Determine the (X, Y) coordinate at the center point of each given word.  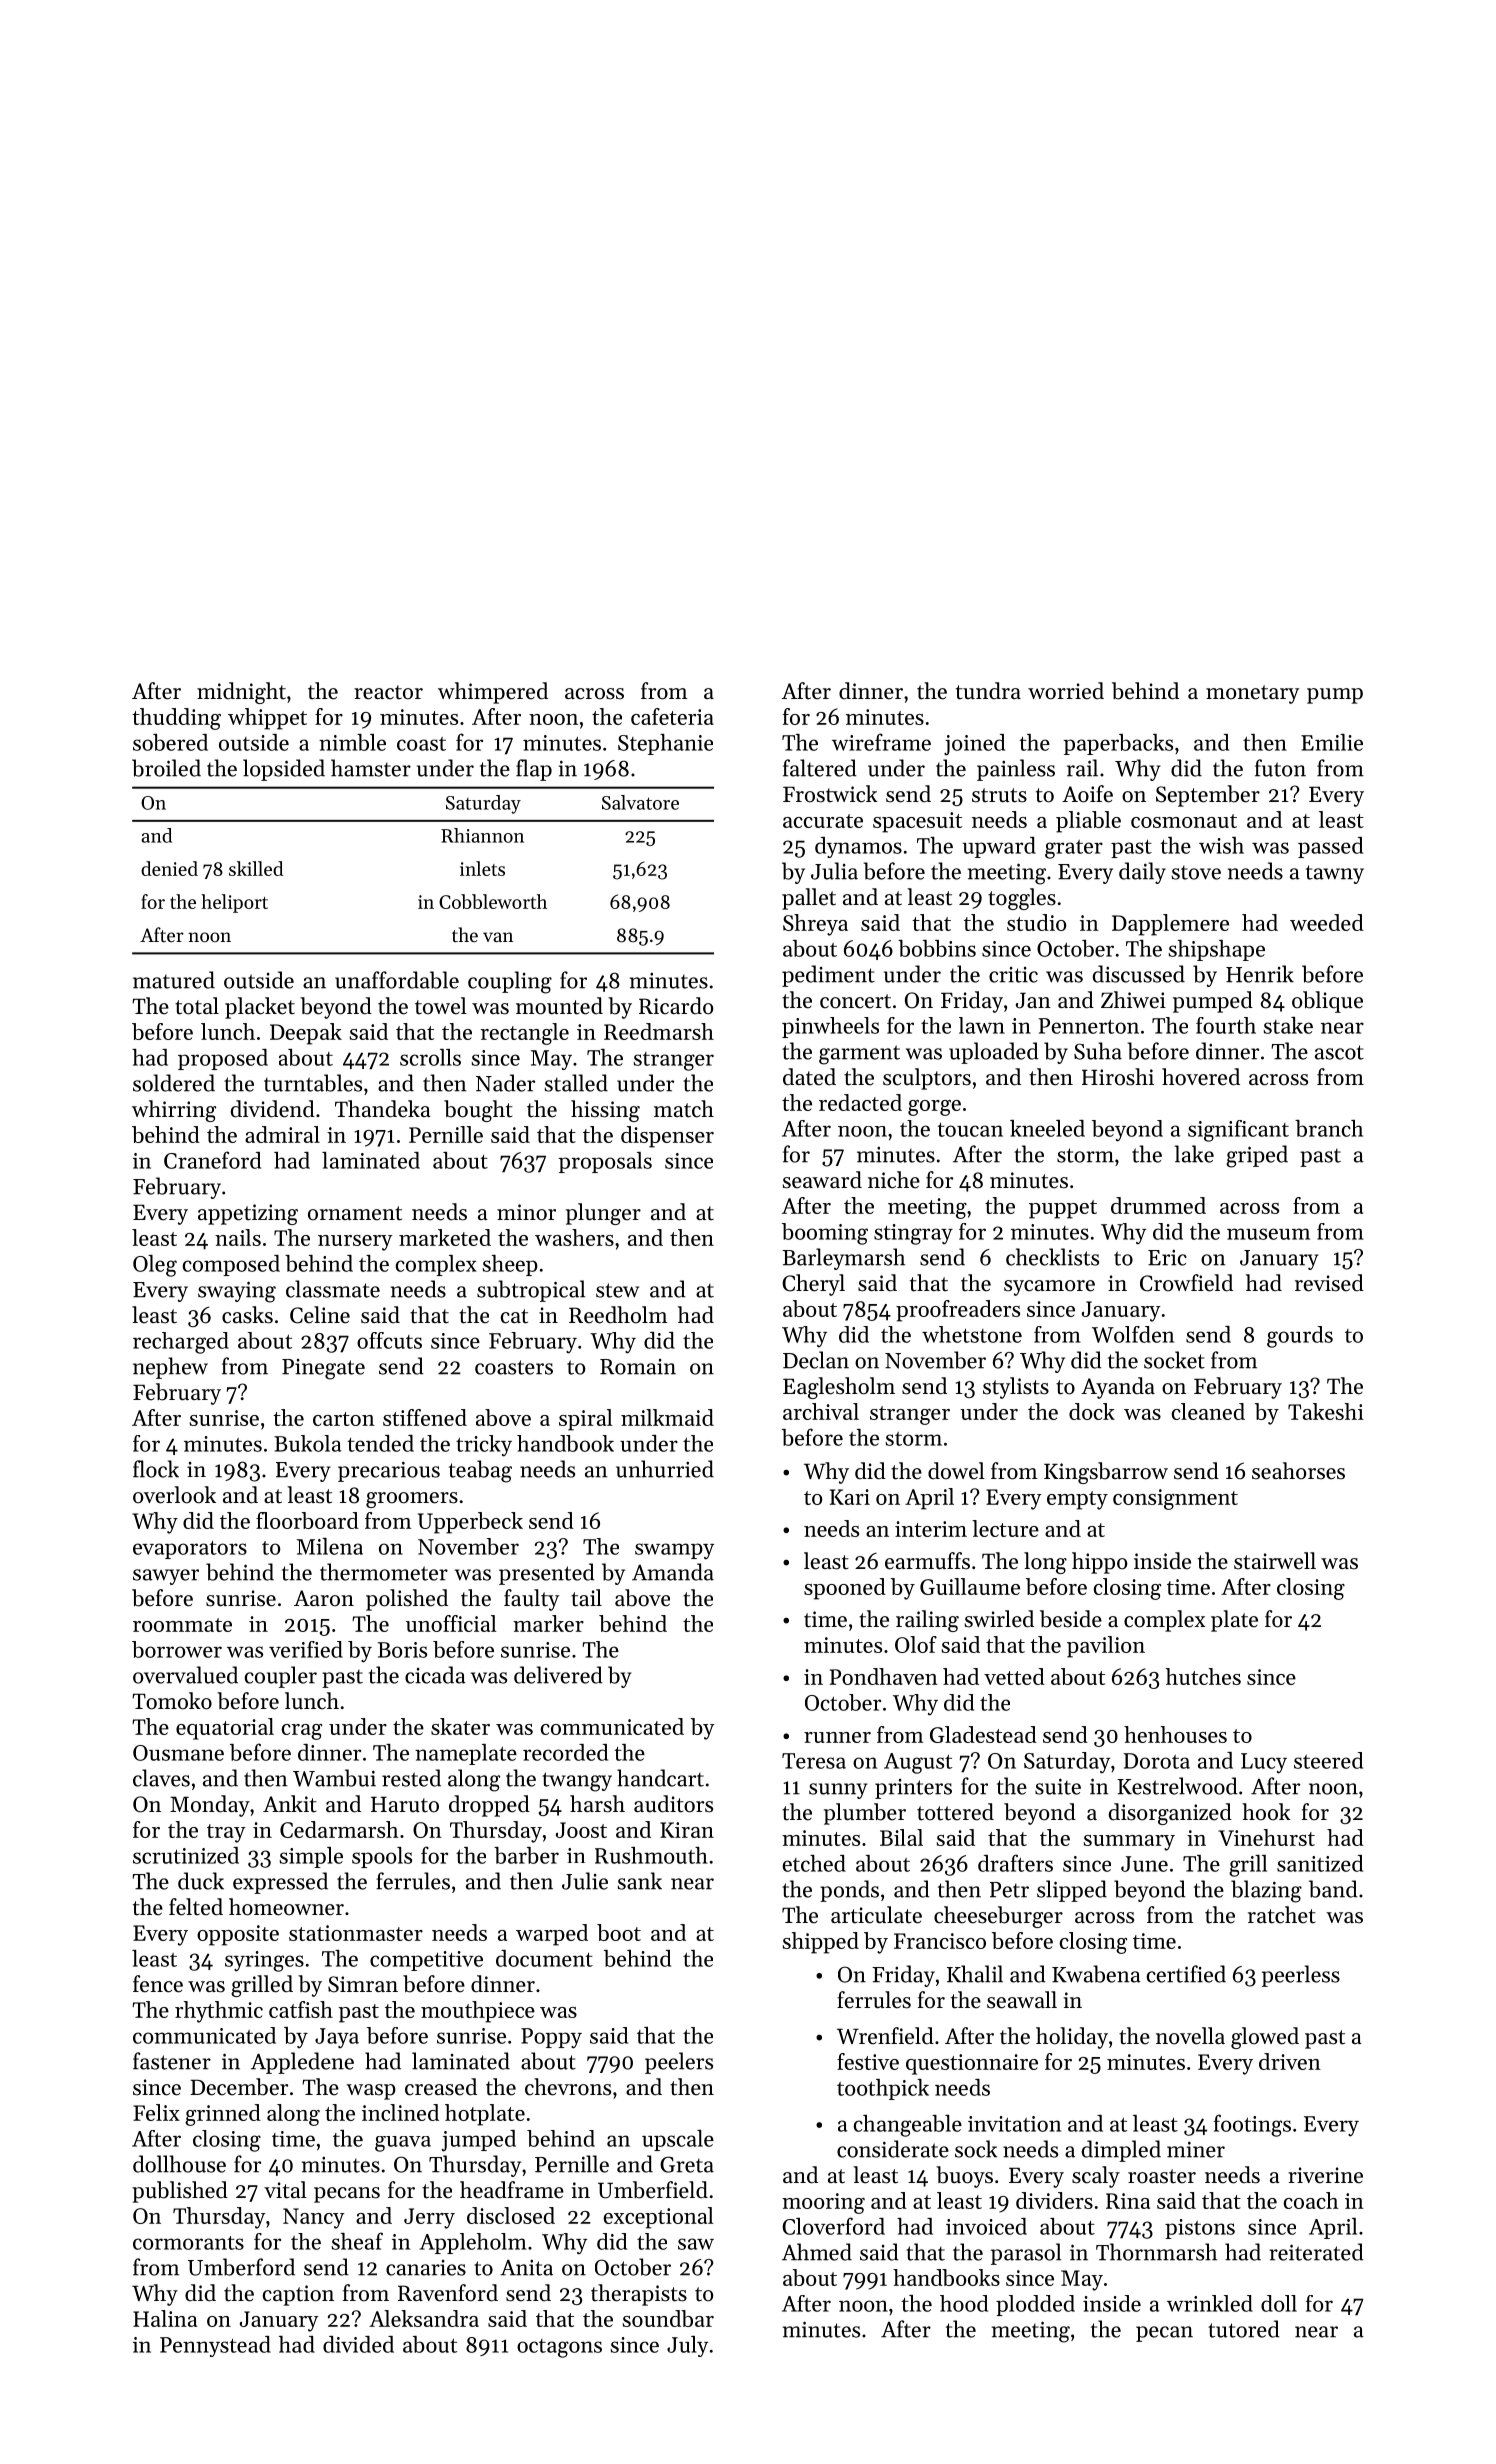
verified (306, 1649)
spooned (845, 1589)
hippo (1100, 1563)
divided (358, 2344)
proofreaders (958, 1311)
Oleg (155, 1266)
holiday (1072, 2038)
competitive (426, 1961)
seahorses (1298, 1471)
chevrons (568, 2087)
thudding (176, 719)
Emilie (1332, 742)
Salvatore (640, 802)
